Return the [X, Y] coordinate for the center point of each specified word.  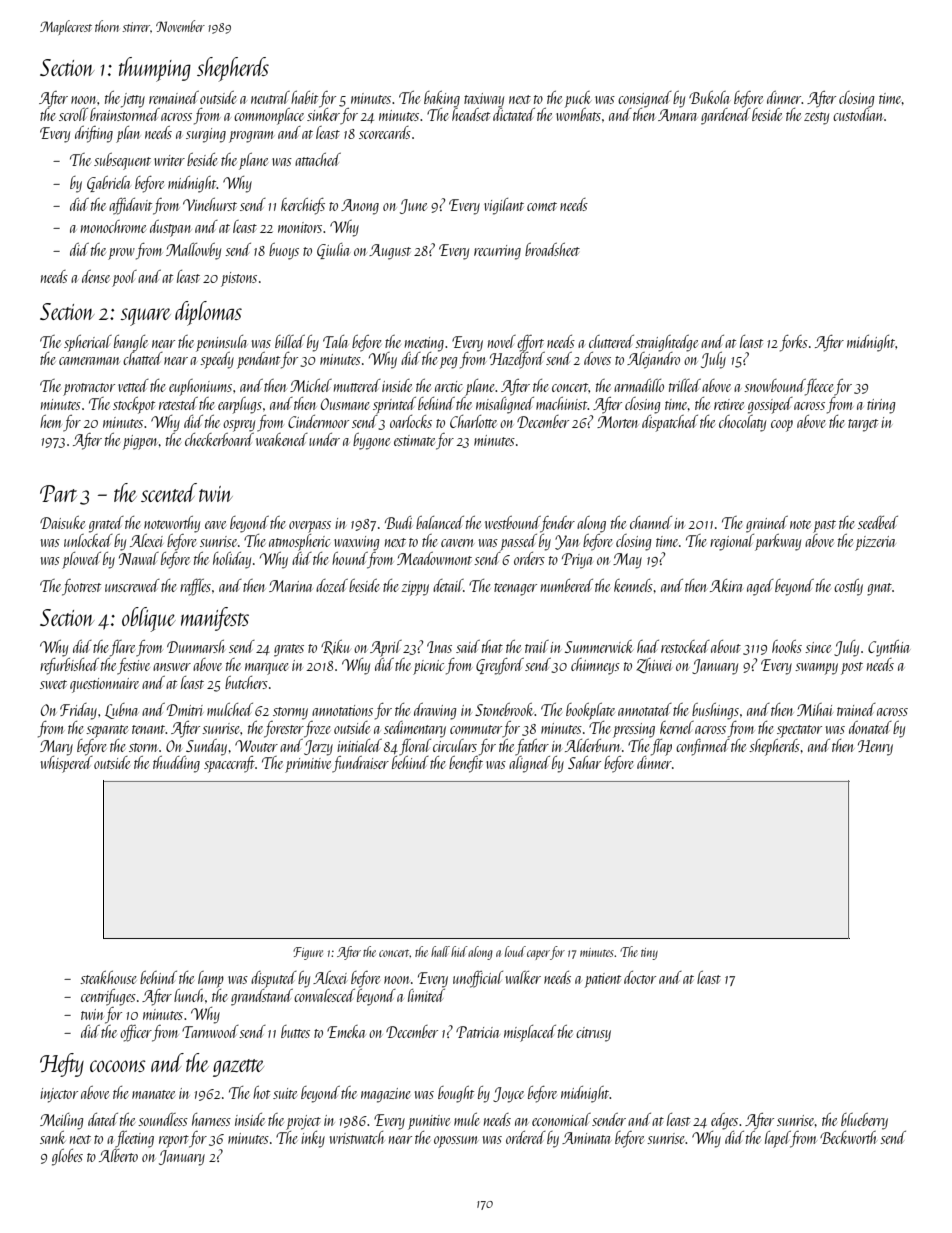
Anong [360, 207]
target [863, 425]
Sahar [584, 762]
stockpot [134, 405]
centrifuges [108, 997]
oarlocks [411, 421]
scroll [73, 114]
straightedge [666, 343]
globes [67, 1157]
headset [471, 114]
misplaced [530, 1033]
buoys [284, 251]
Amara [677, 115]
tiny [649, 954]
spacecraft [229, 764]
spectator [799, 731]
